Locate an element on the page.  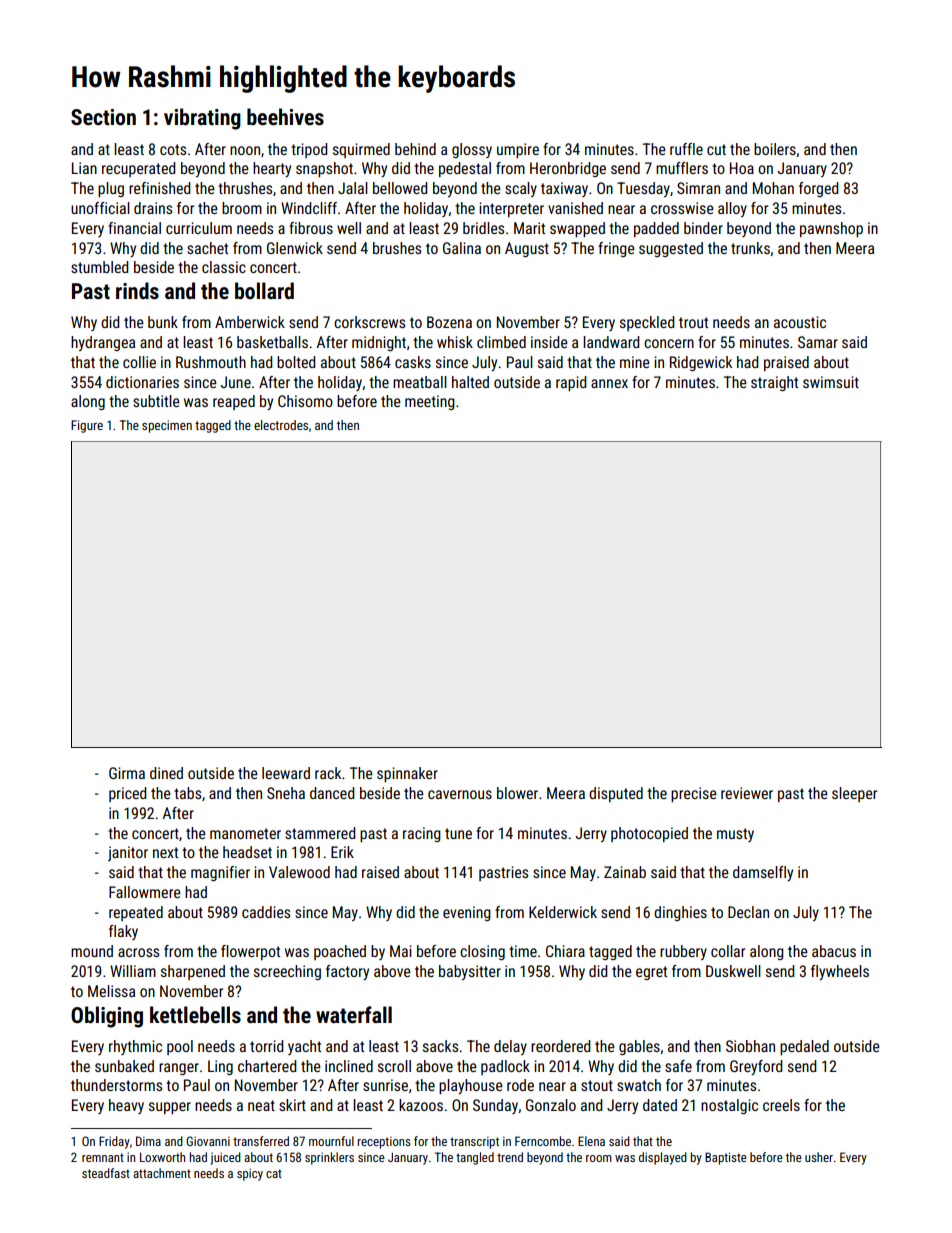
meeting is located at coordinates (430, 402).
